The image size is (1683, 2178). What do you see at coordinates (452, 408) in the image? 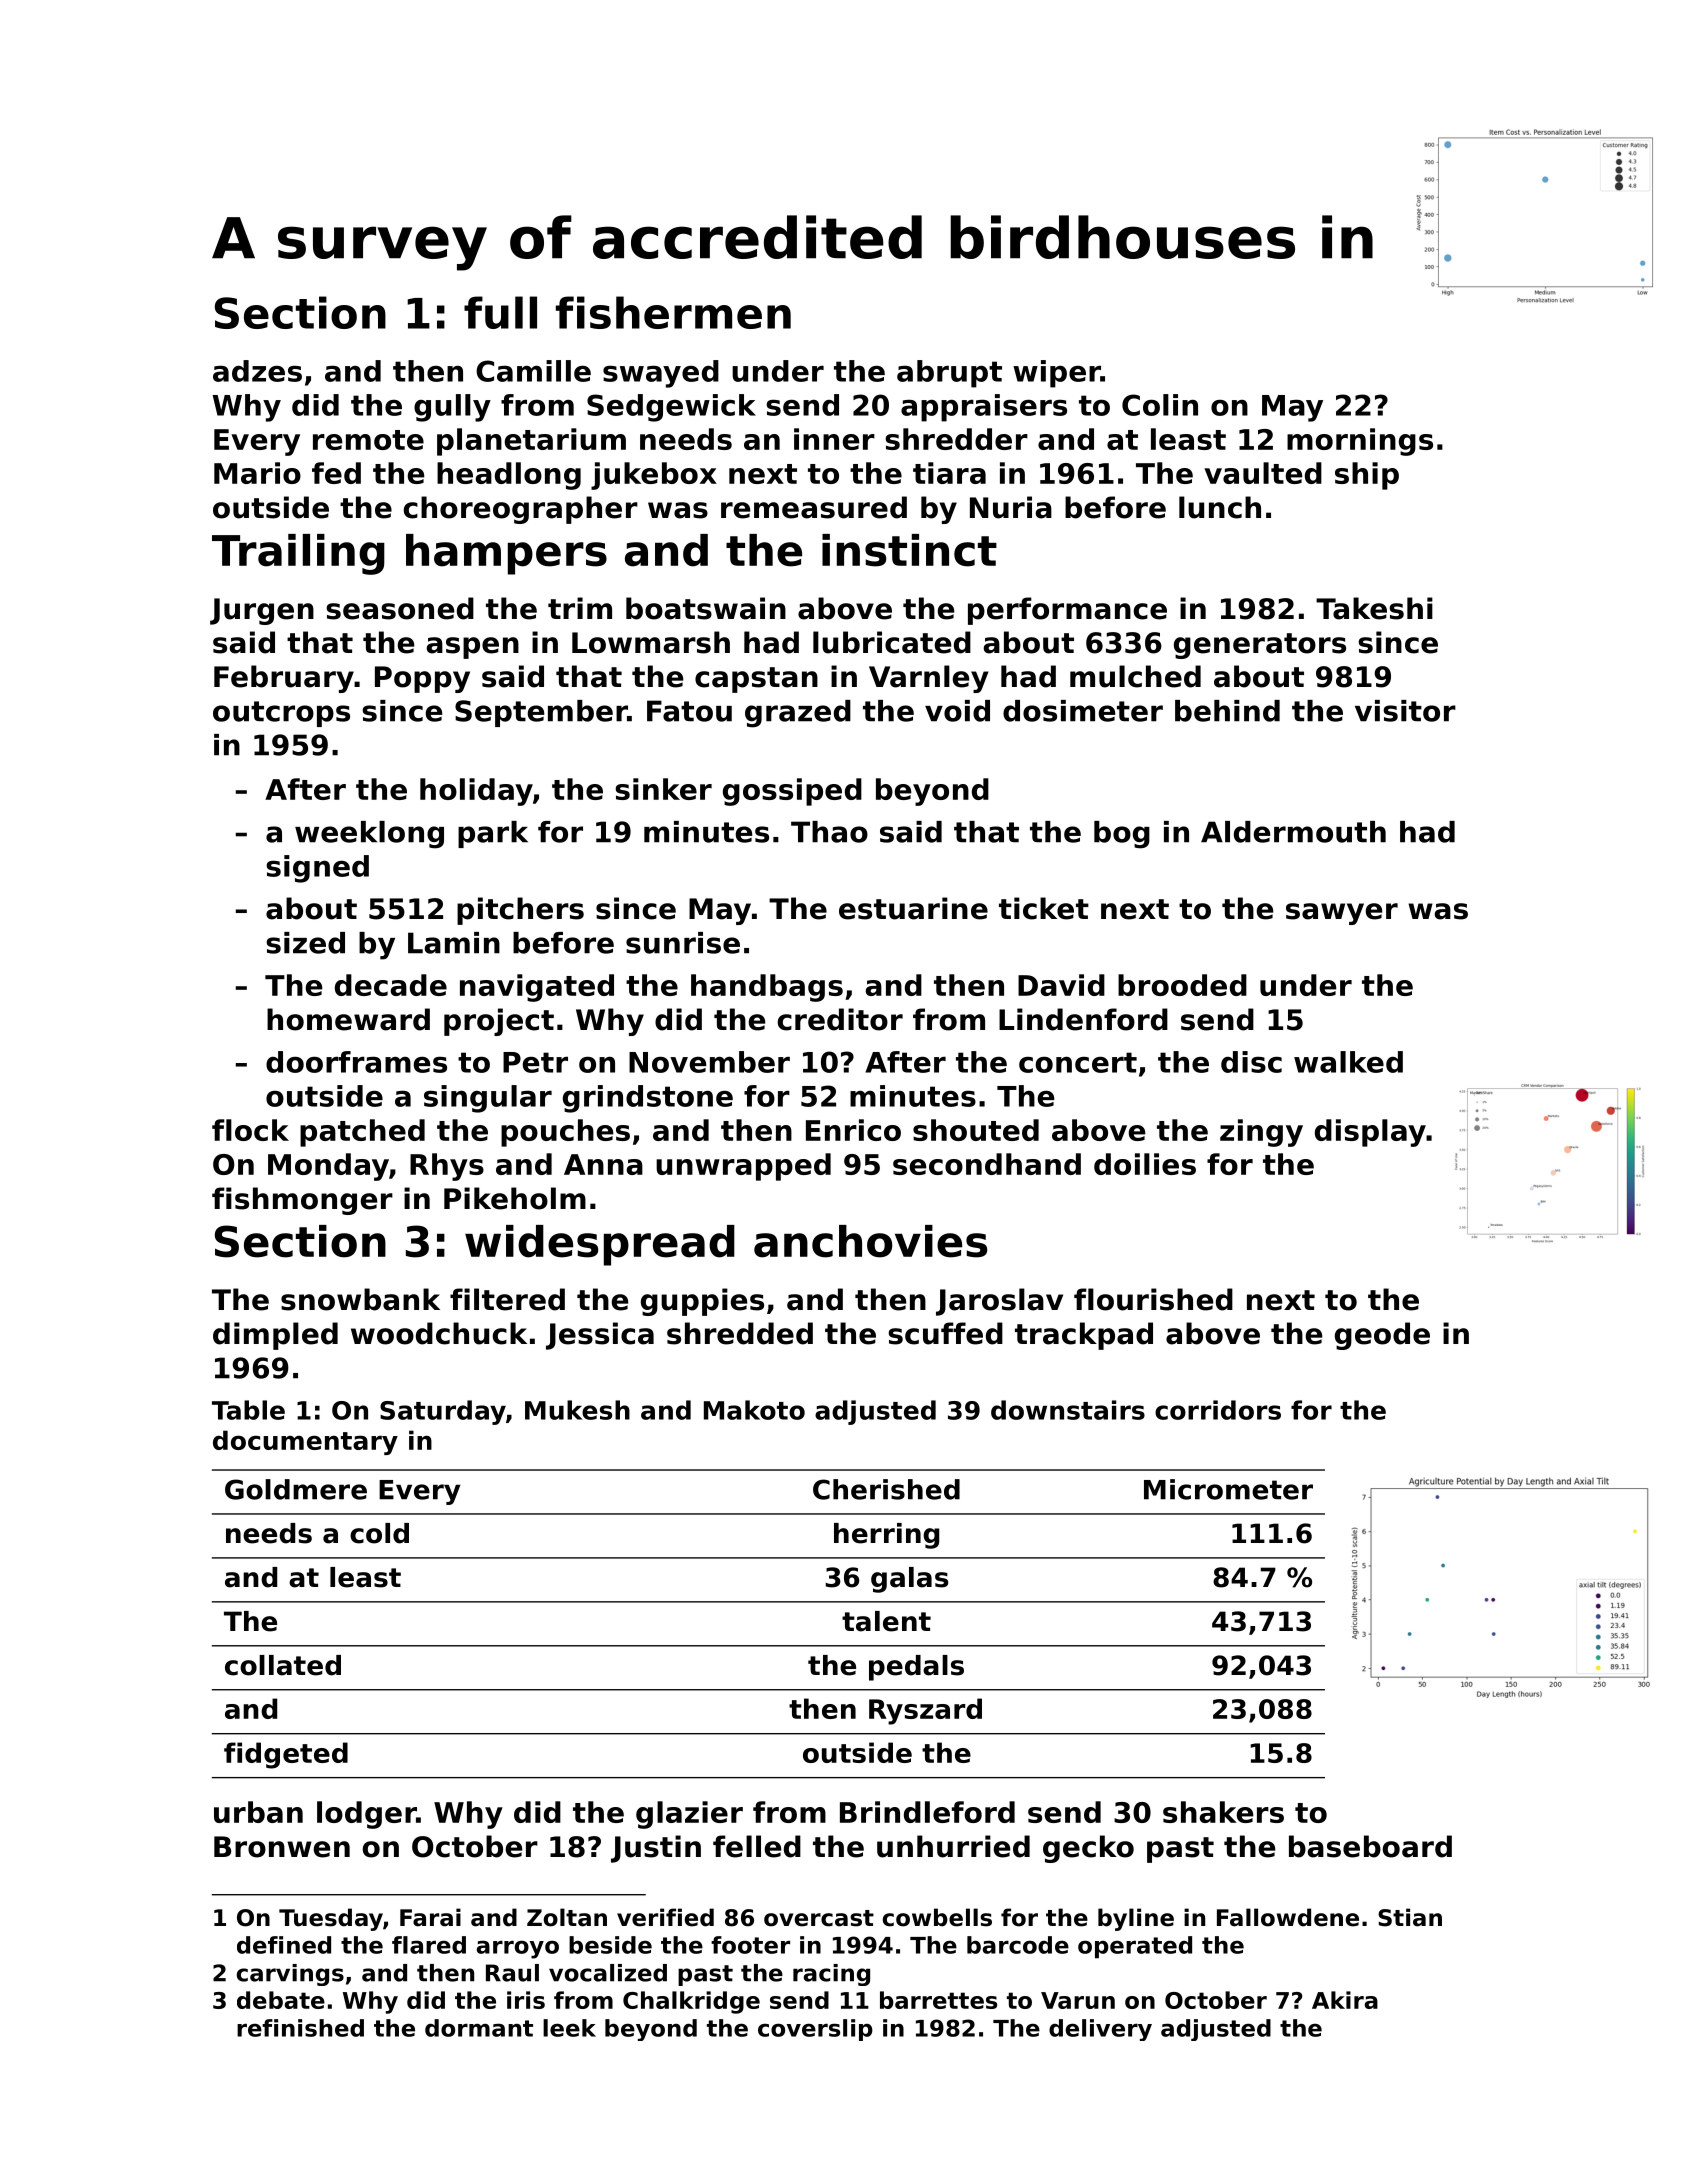
I see `gully` at bounding box center [452, 408].
